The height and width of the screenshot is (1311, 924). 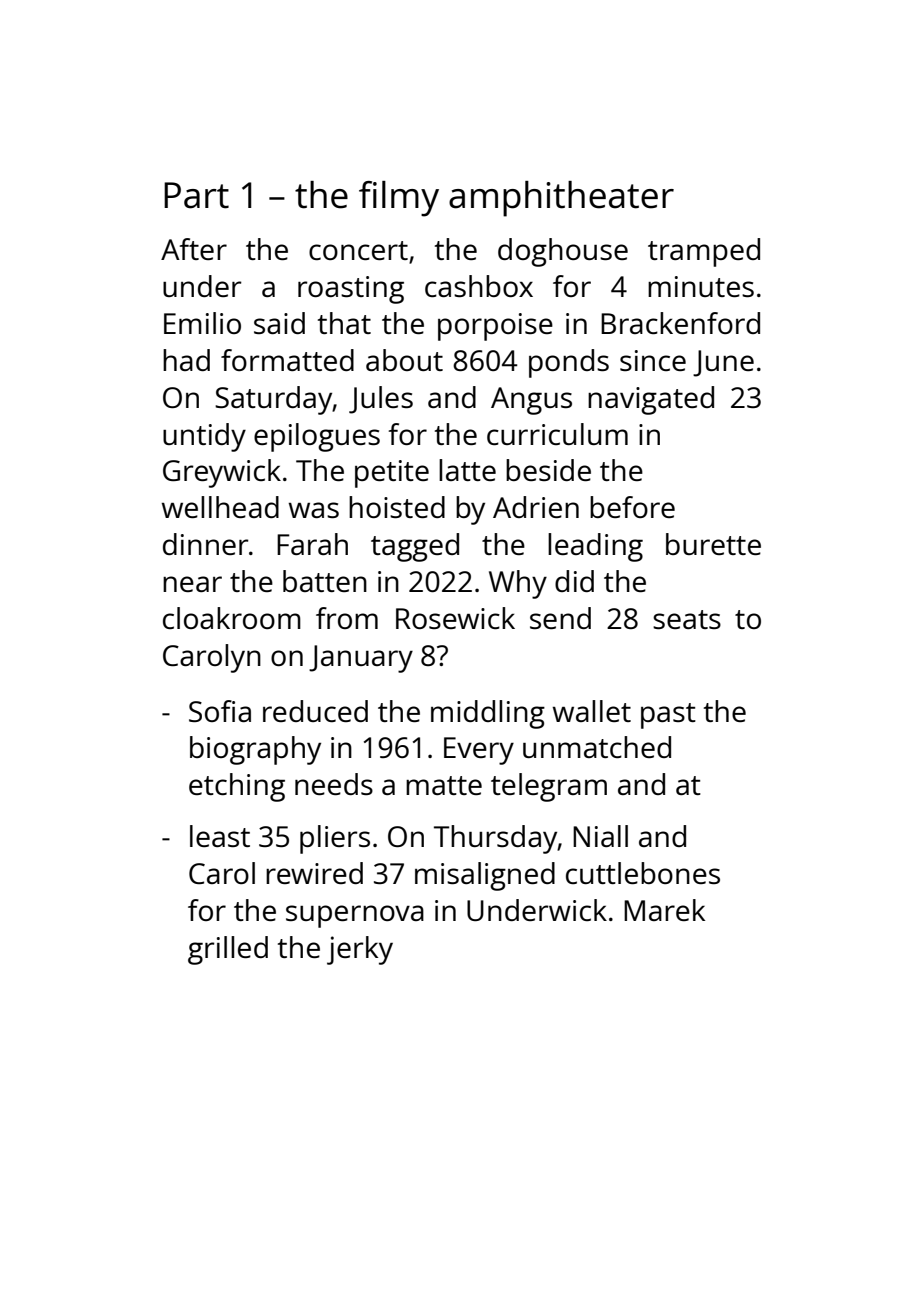 What do you see at coordinates (358, 250) in the screenshot?
I see `concert` at bounding box center [358, 250].
